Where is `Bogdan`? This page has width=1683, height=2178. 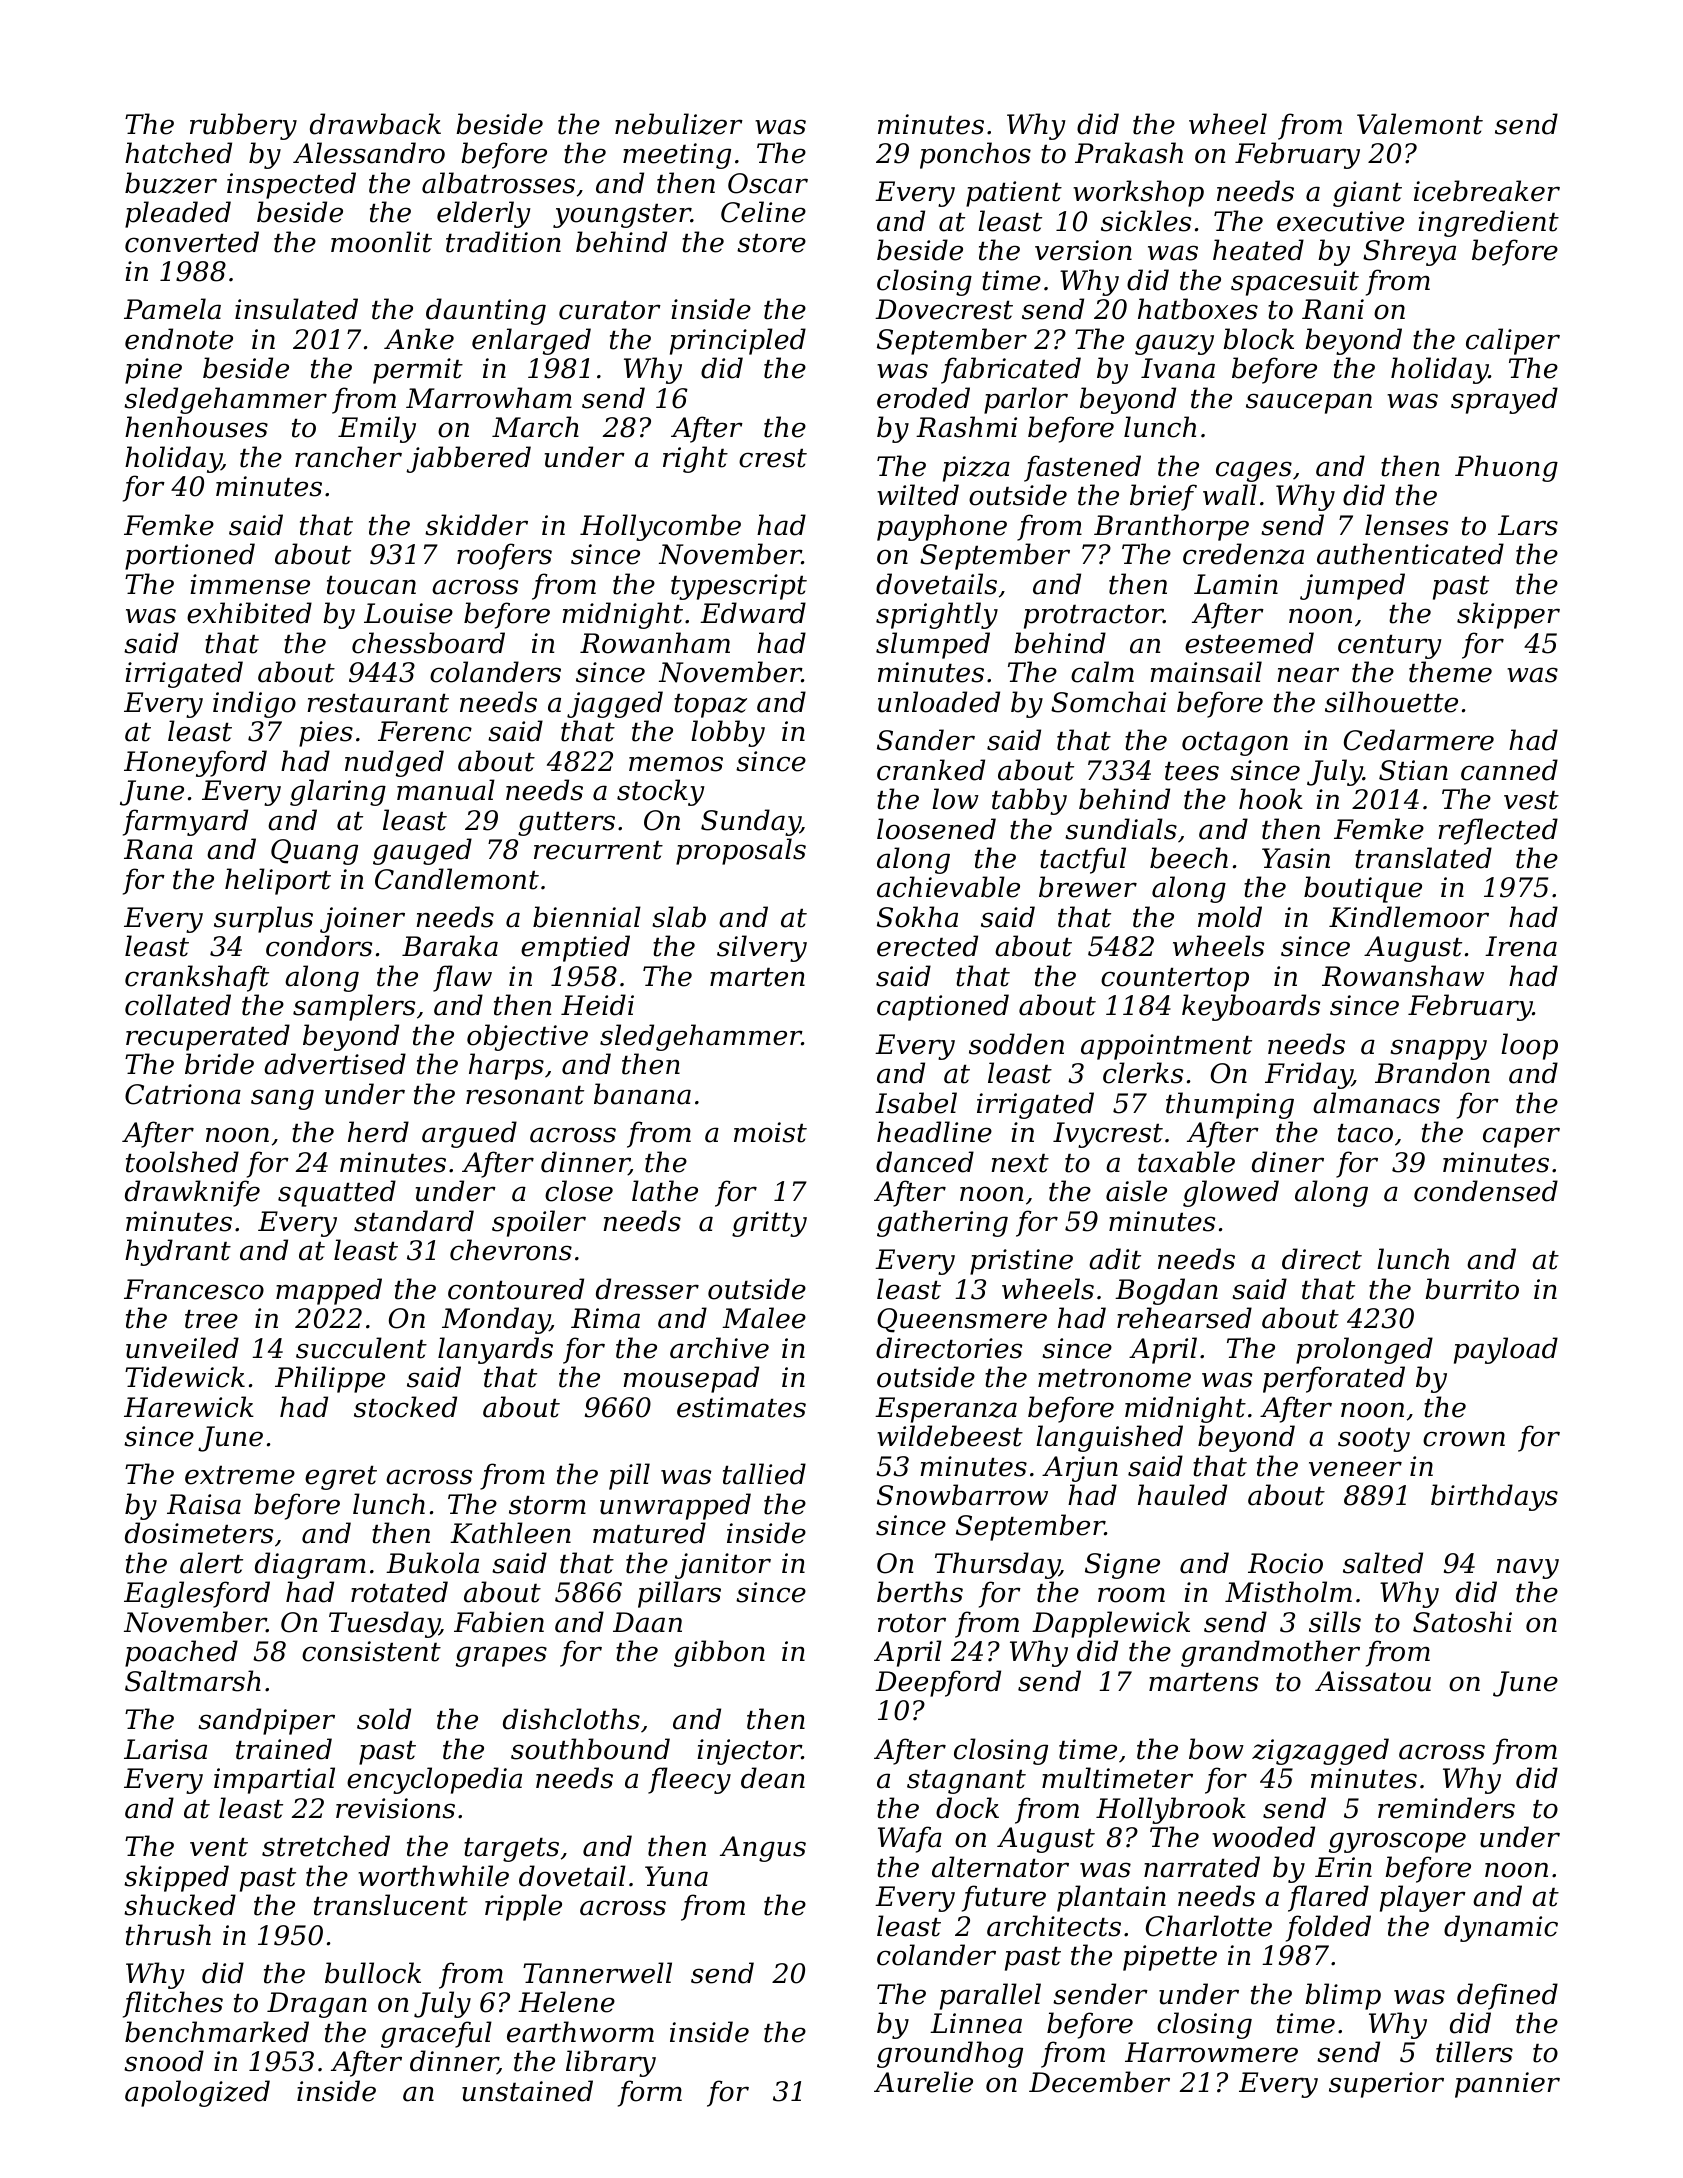
Bogdan is located at coordinates (1166, 1291).
